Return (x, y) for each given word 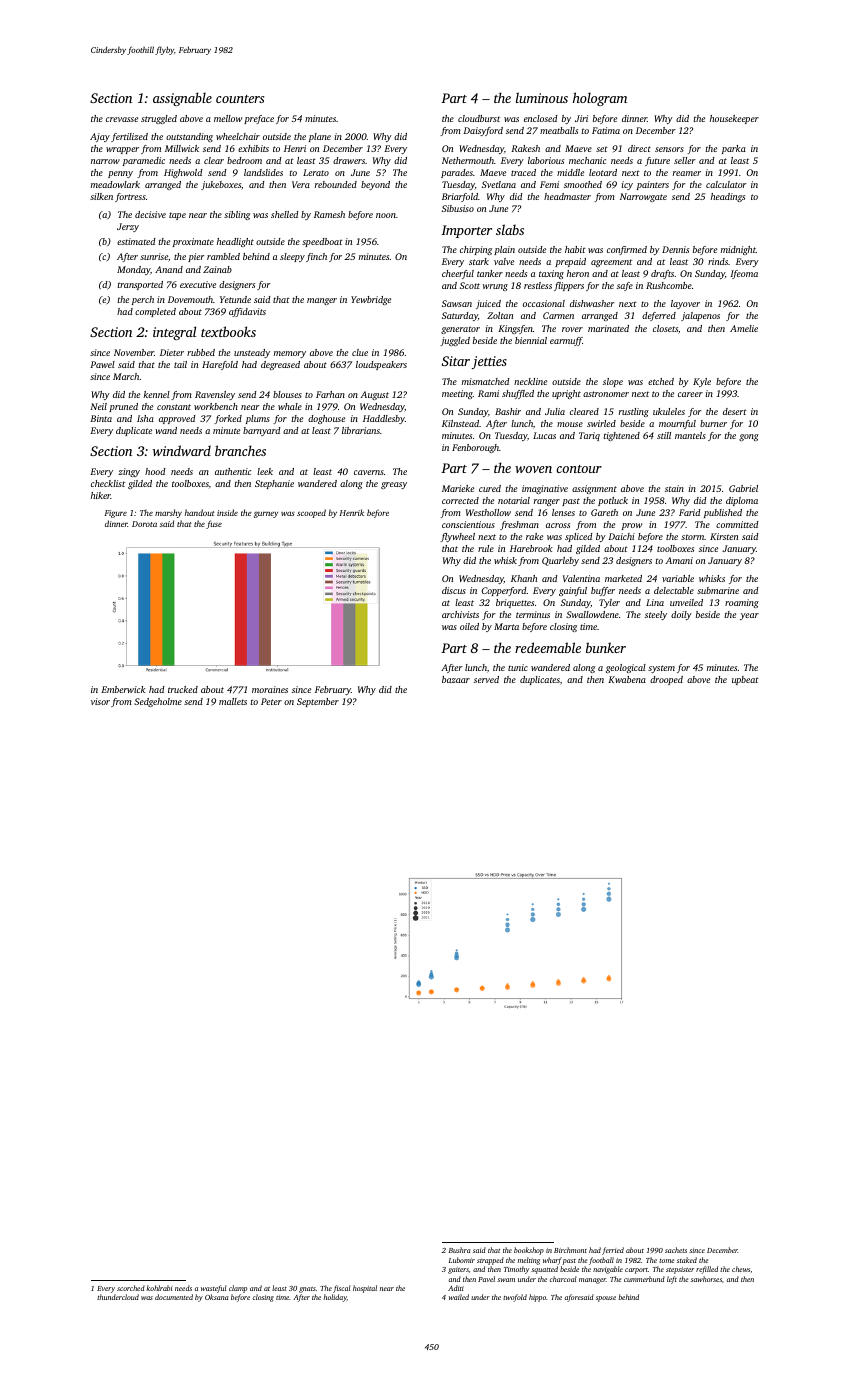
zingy (129, 472)
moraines (270, 689)
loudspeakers (381, 365)
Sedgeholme (158, 702)
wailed (459, 1297)
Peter (271, 701)
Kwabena (627, 679)
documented (174, 1297)
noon (386, 215)
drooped (666, 680)
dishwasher (592, 303)
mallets (233, 701)
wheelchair (238, 136)
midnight (738, 250)
